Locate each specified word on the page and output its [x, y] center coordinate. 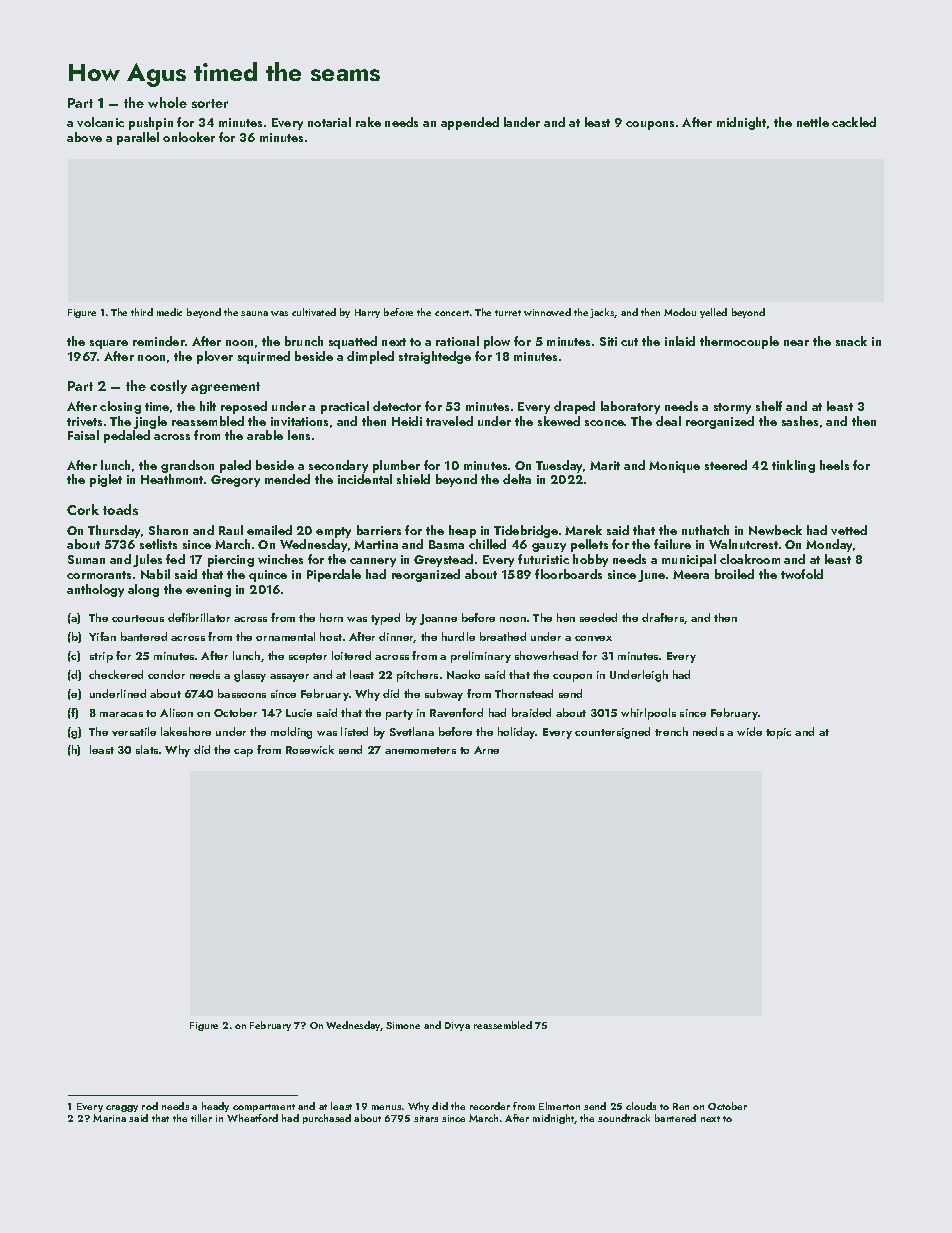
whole [167, 102]
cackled [854, 122]
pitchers [417, 676]
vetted [849, 530]
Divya [457, 1026]
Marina [109, 1118]
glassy [250, 676]
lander [522, 122]
